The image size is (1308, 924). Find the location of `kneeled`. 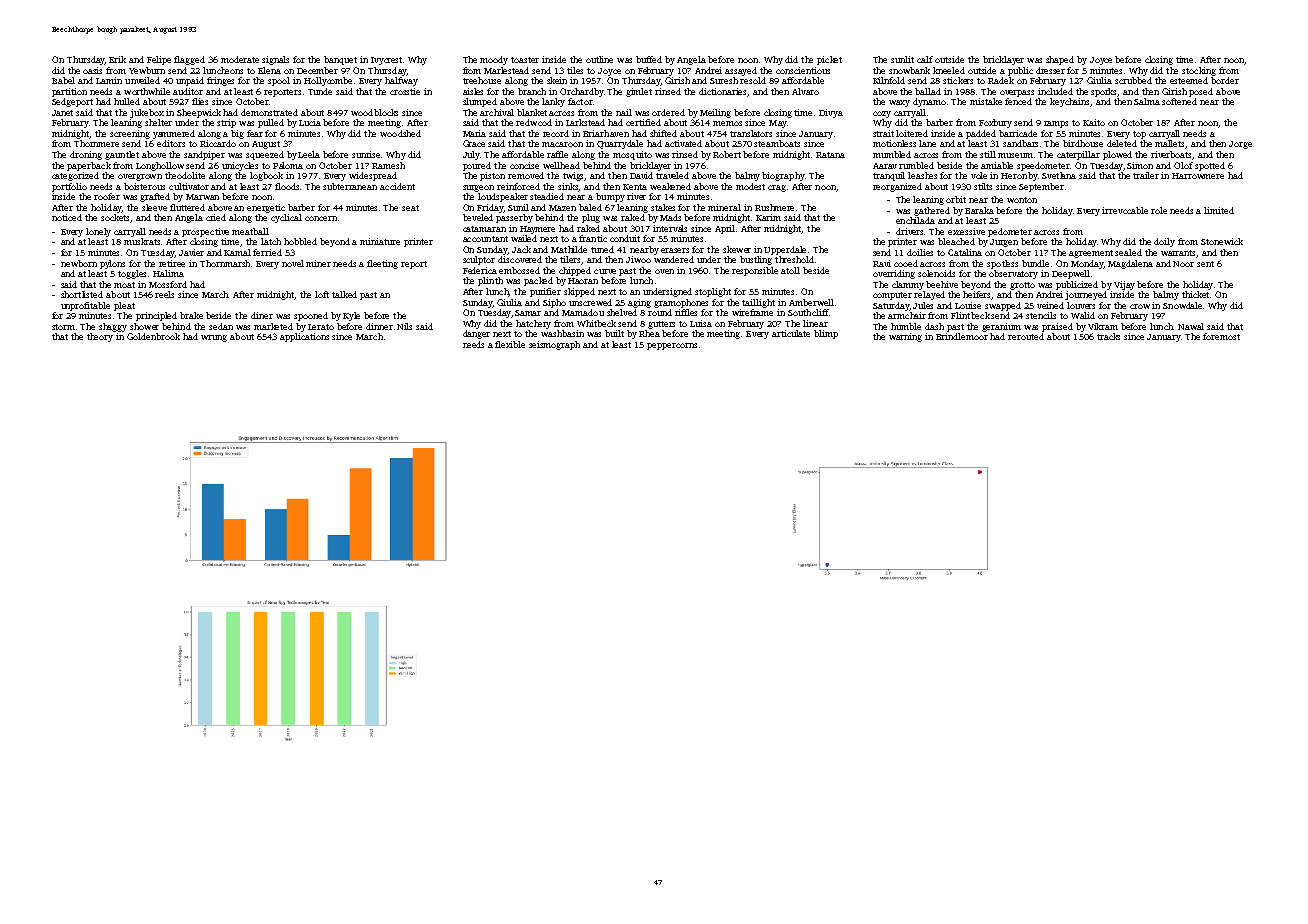

kneeled is located at coordinates (949, 70).
